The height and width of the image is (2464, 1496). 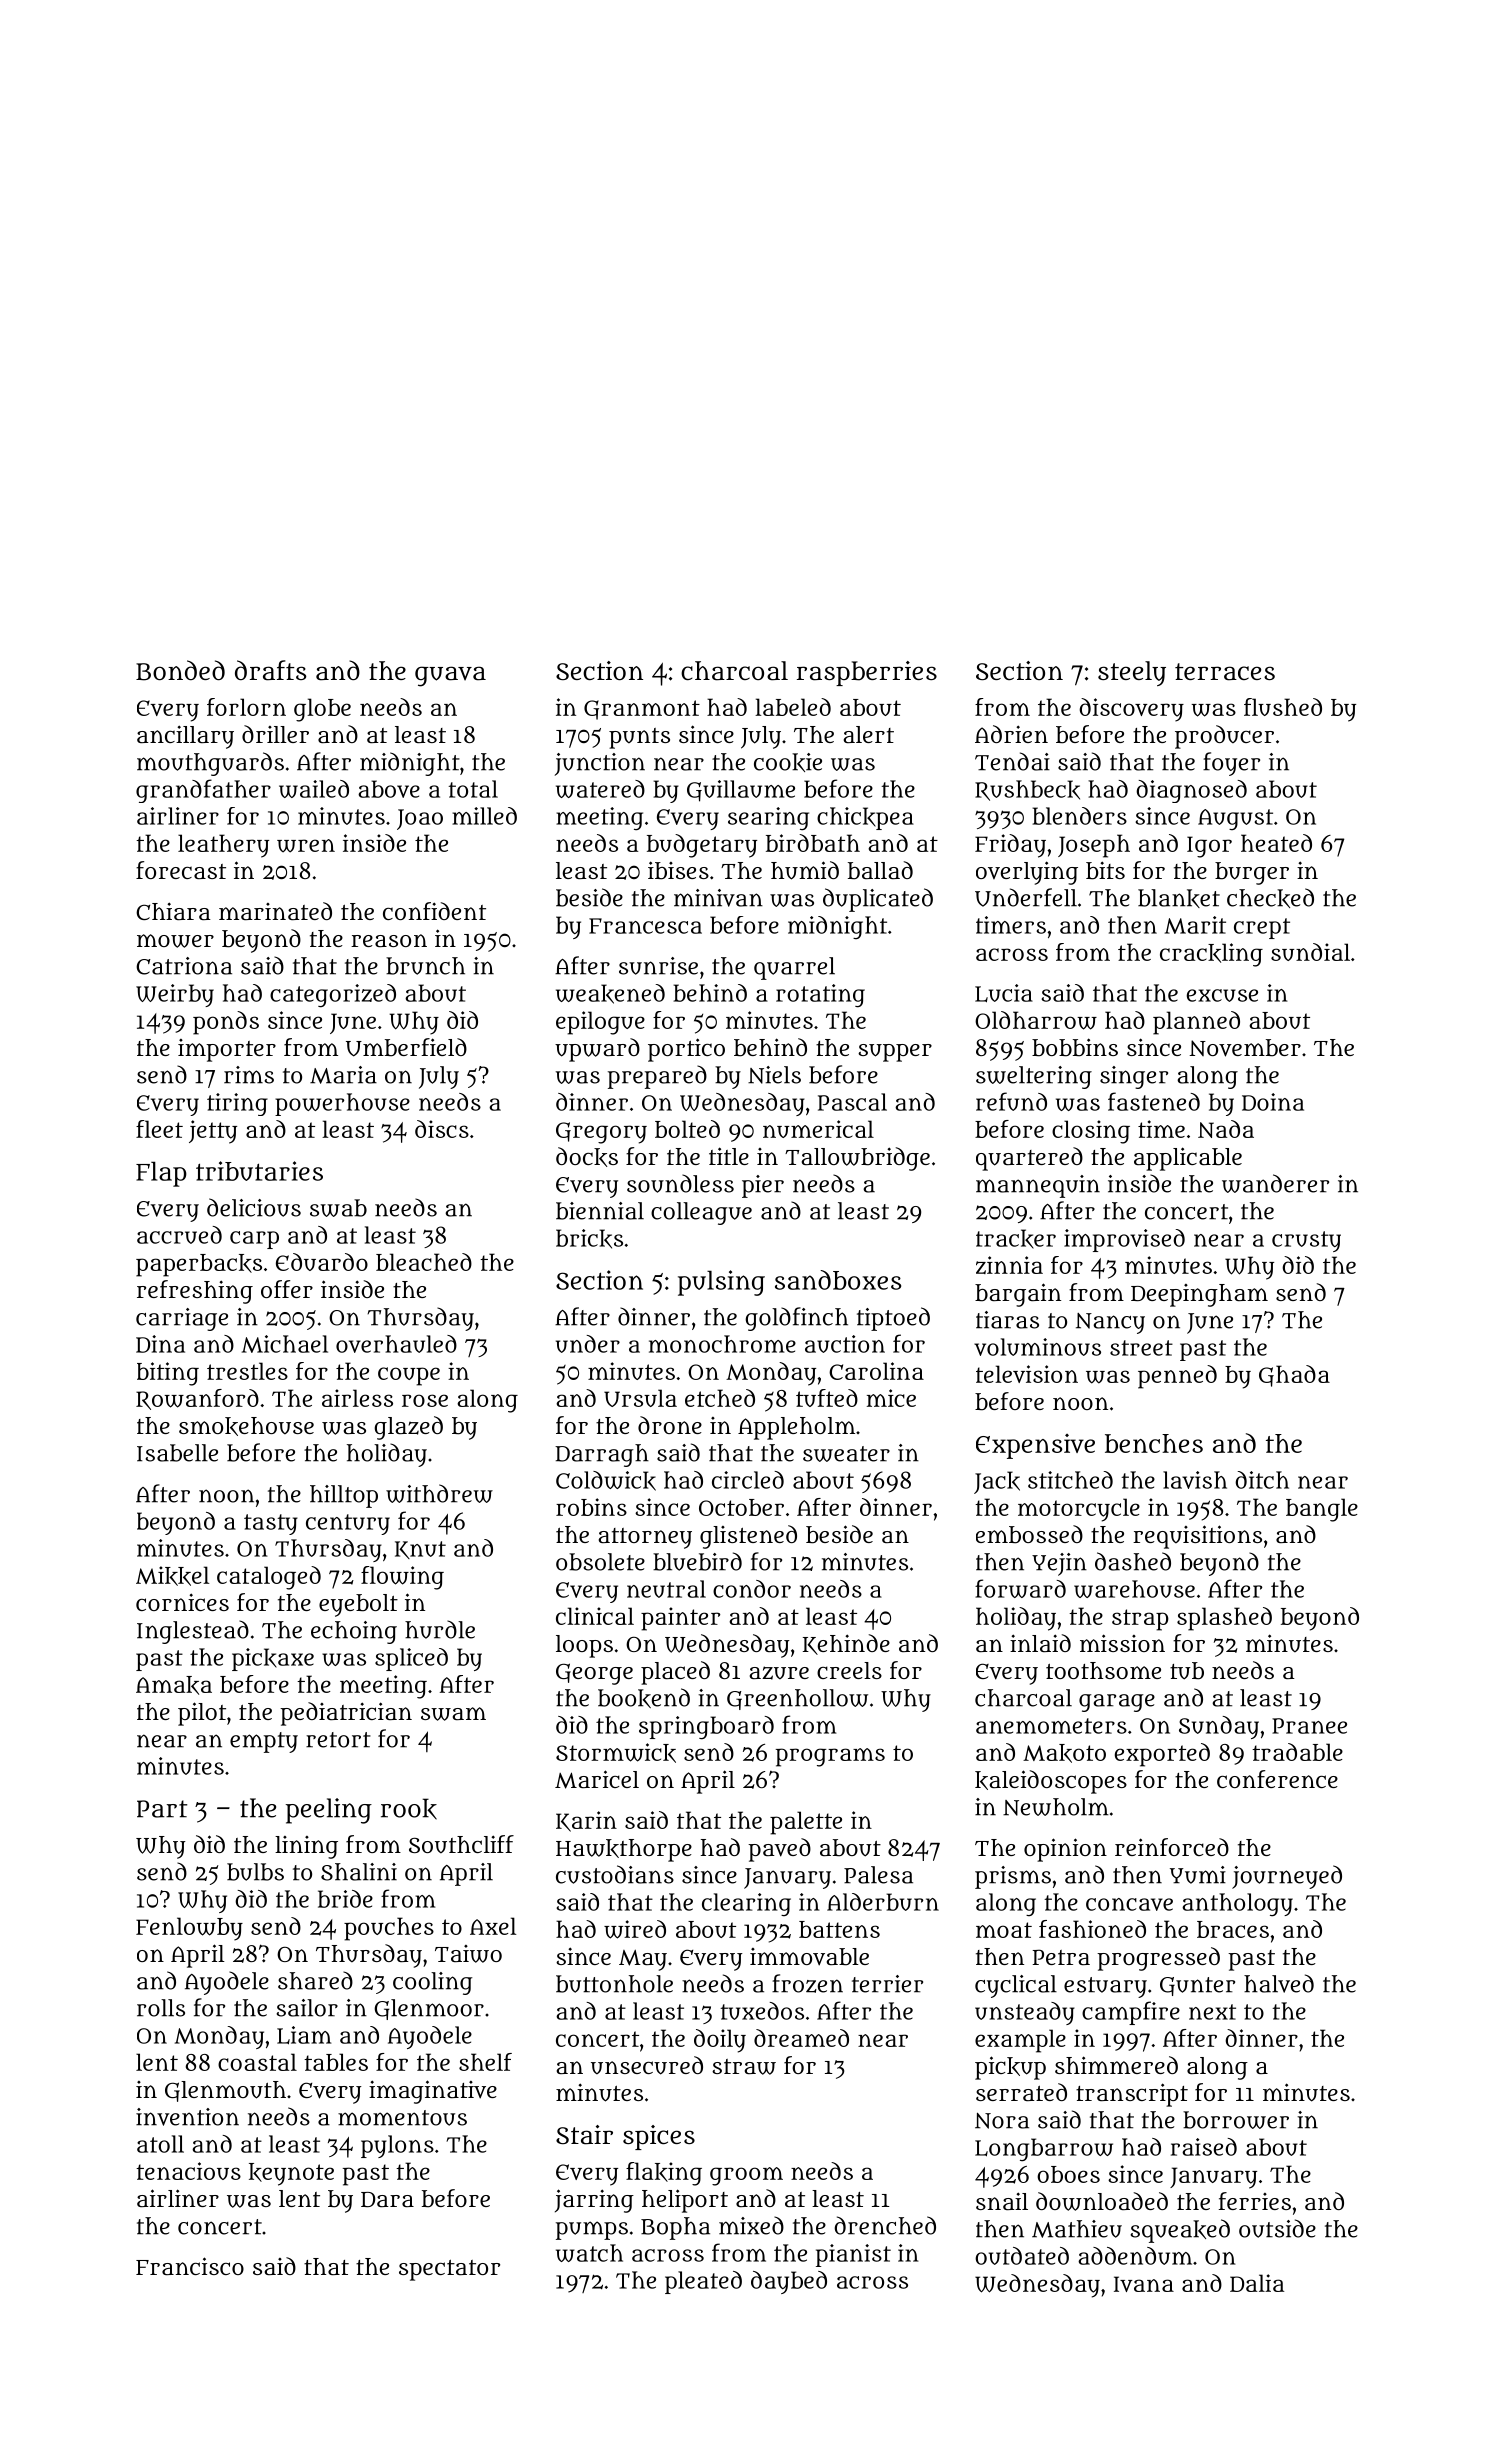 What do you see at coordinates (1322, 1510) in the image?
I see `bangle` at bounding box center [1322, 1510].
